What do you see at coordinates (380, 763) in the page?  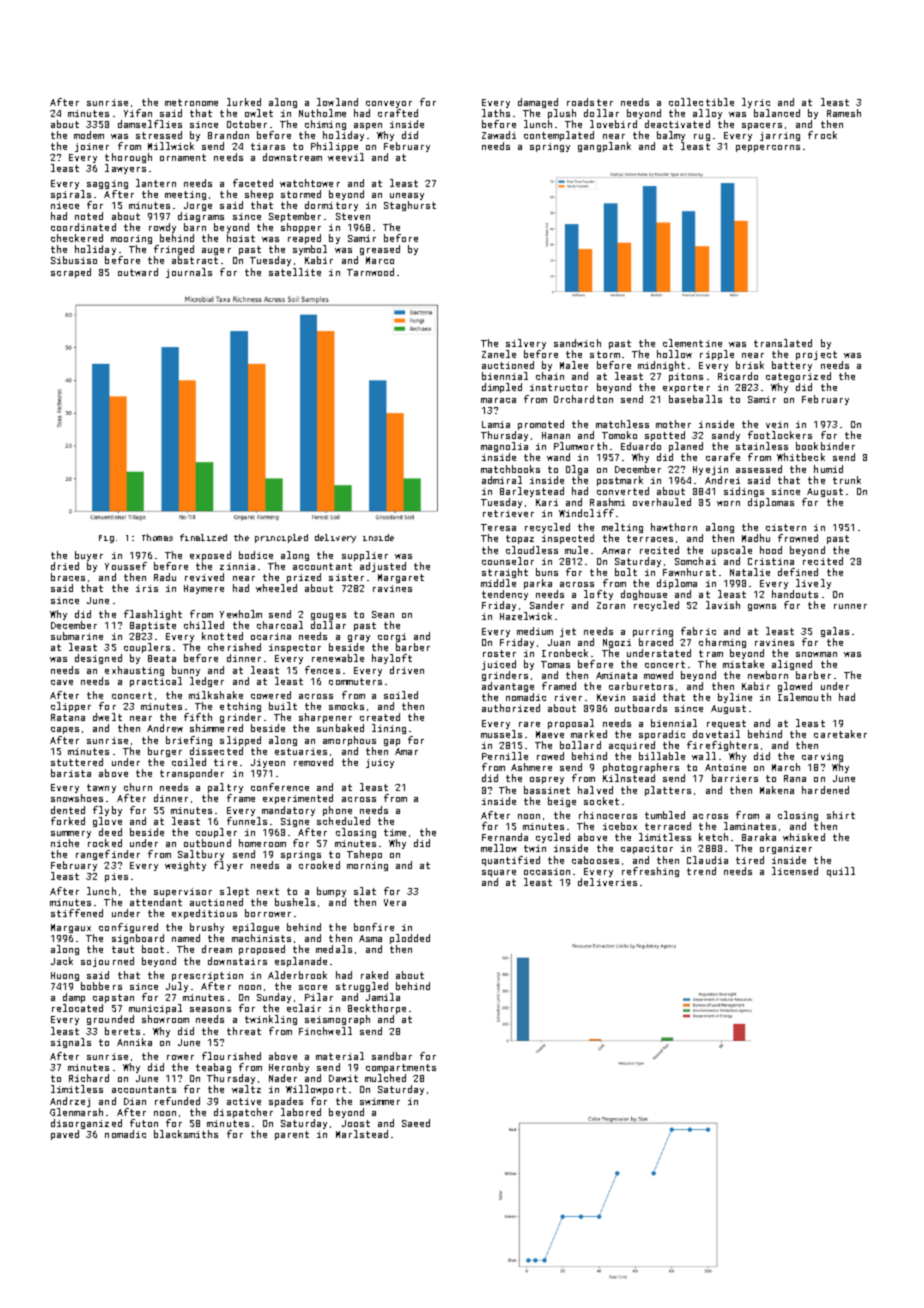 I see `juicy` at bounding box center [380, 763].
